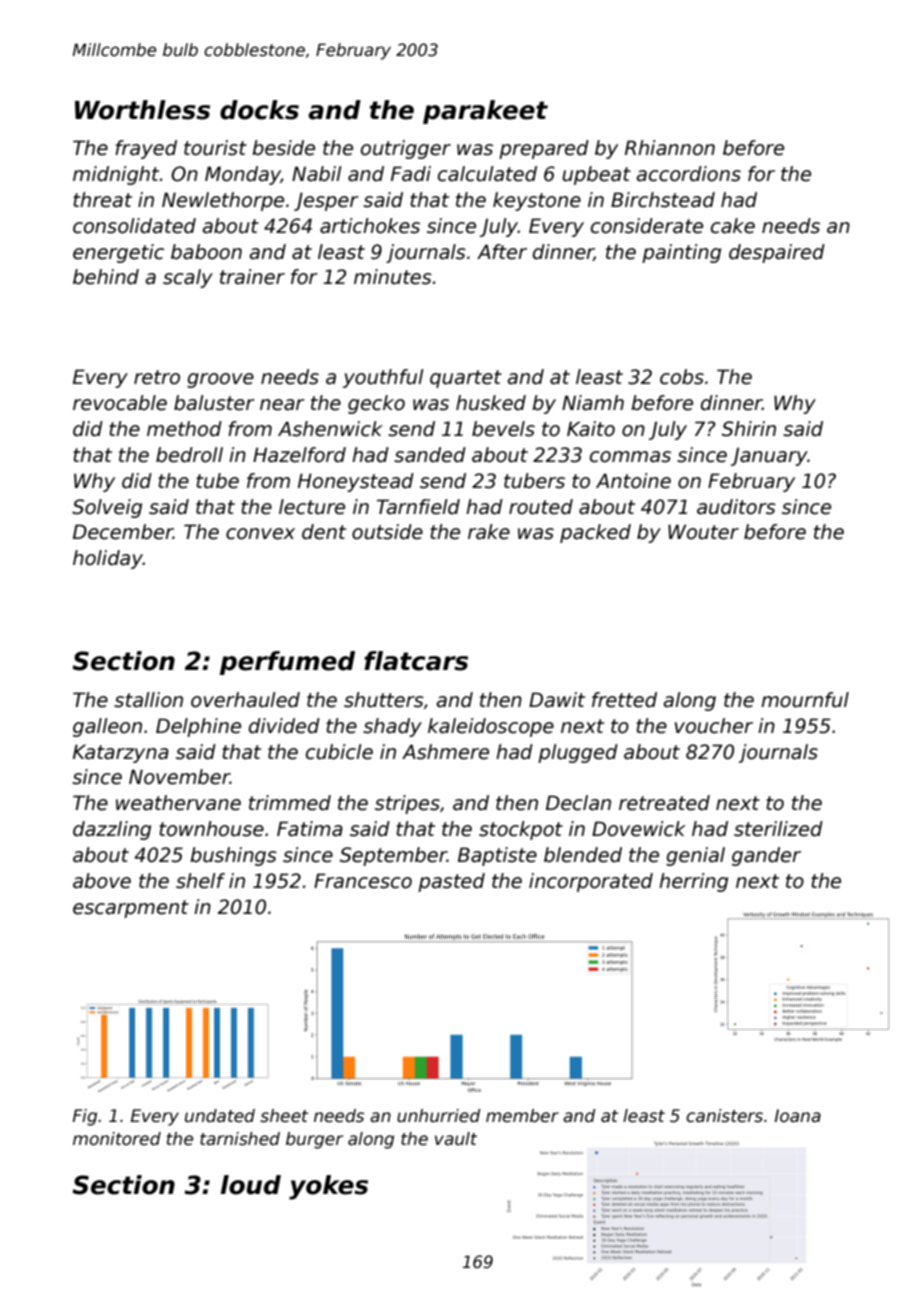 The height and width of the screenshot is (1308, 924). I want to click on Dawit, so click(557, 700).
